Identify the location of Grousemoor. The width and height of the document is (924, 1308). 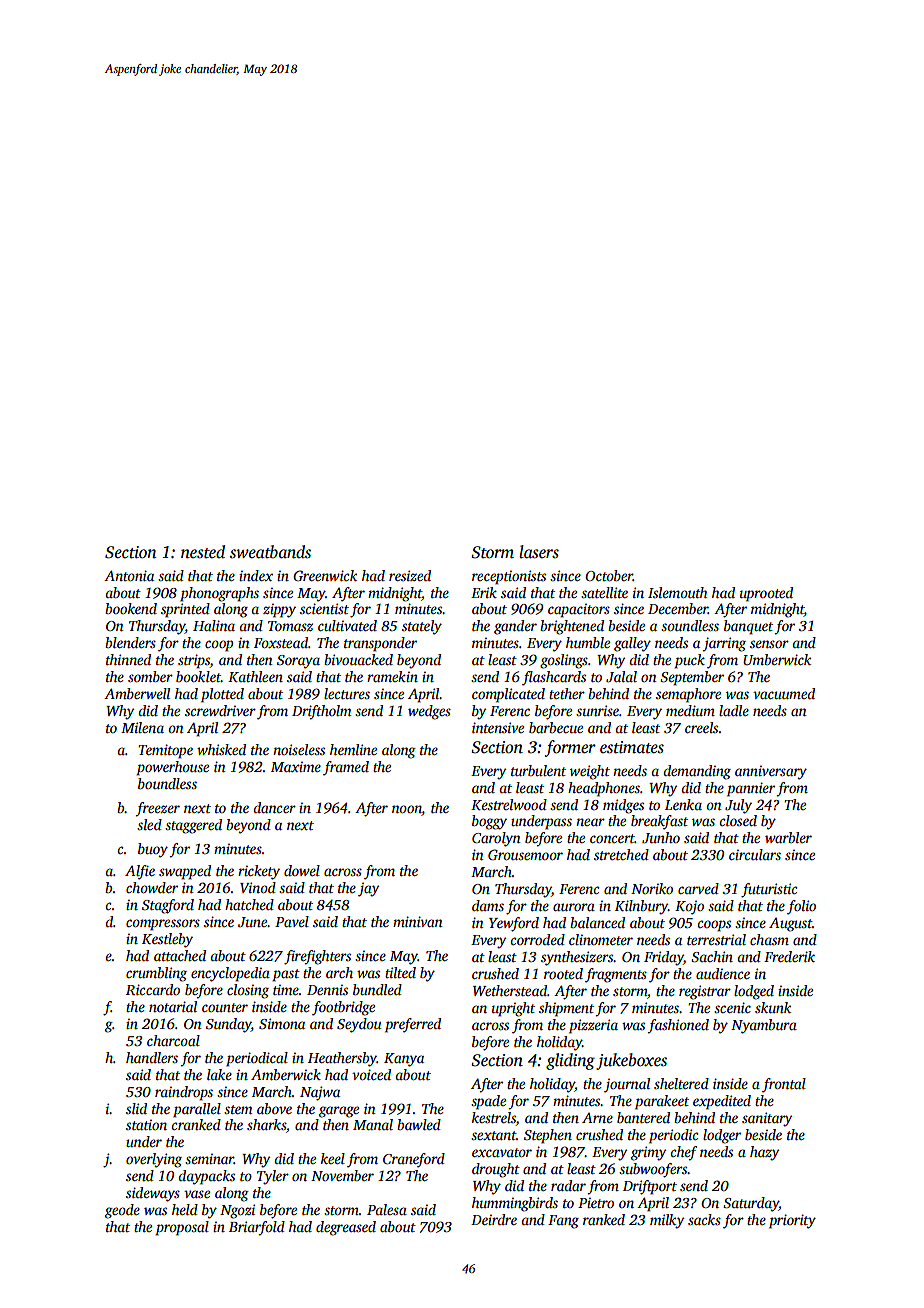
(525, 854).
